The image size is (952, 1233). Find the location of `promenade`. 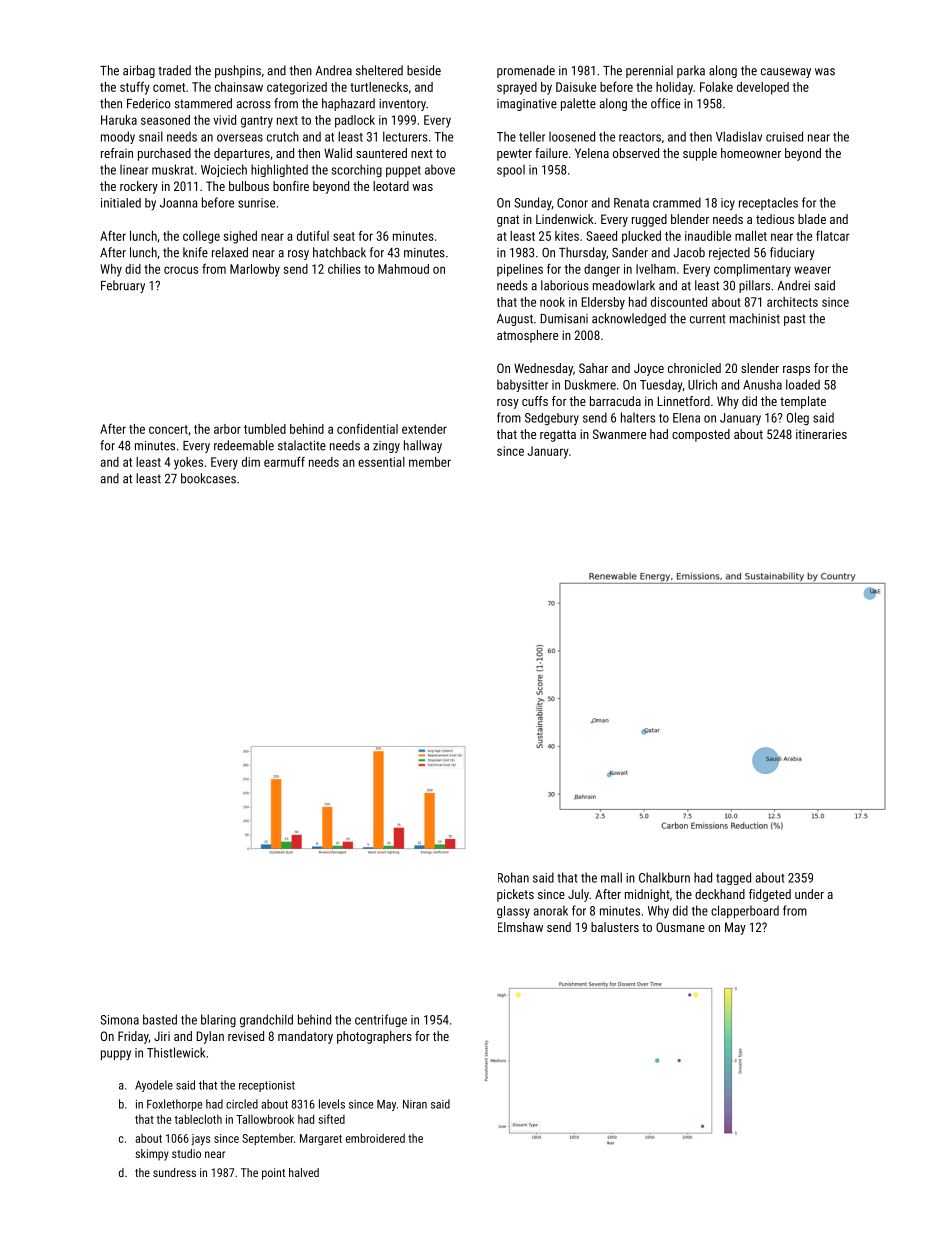

promenade is located at coordinates (526, 71).
